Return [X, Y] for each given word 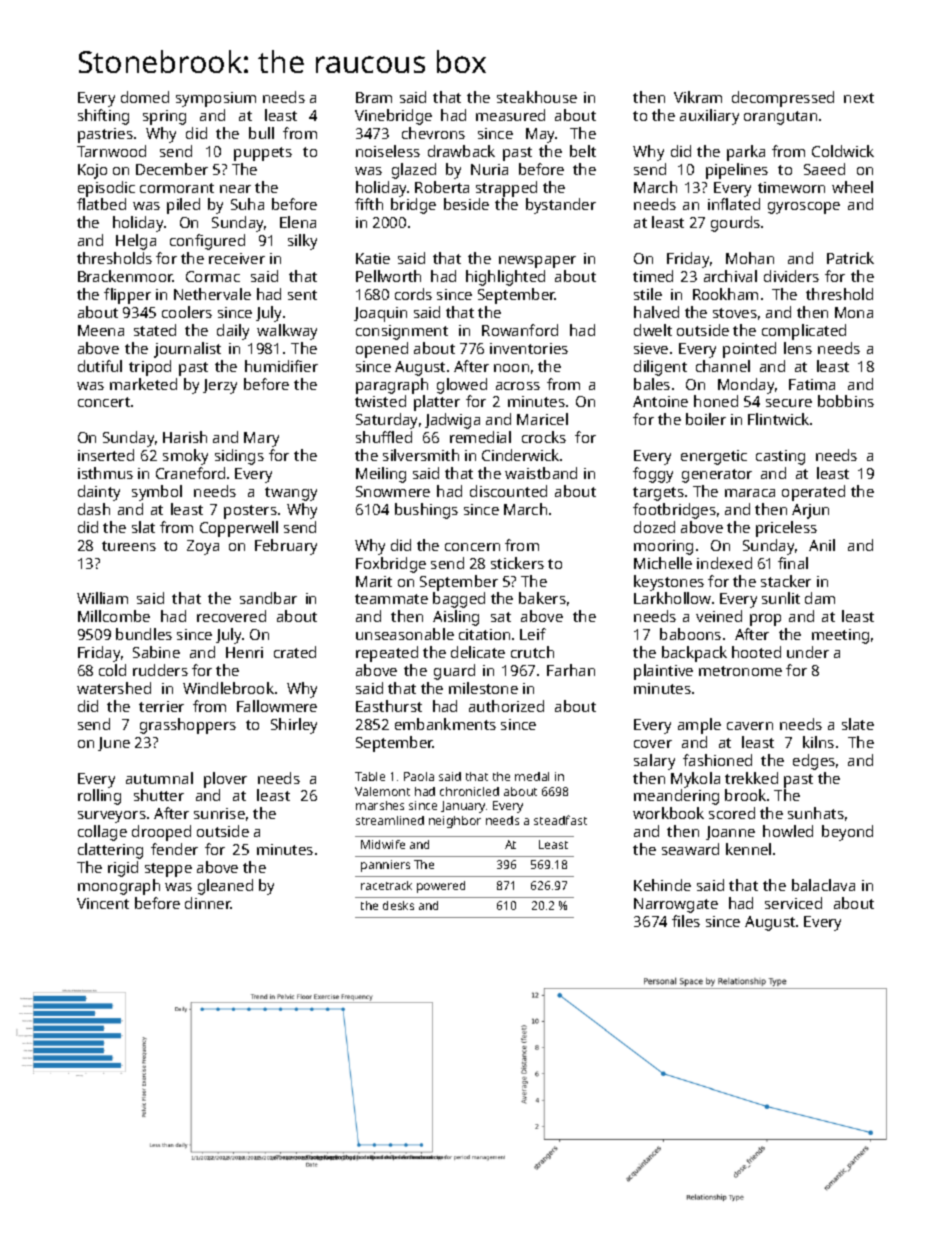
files [686, 921]
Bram [374, 97]
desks [398, 905]
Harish [185, 437]
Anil [822, 545]
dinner [208, 903]
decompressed [783, 99]
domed [145, 97]
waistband [541, 473]
